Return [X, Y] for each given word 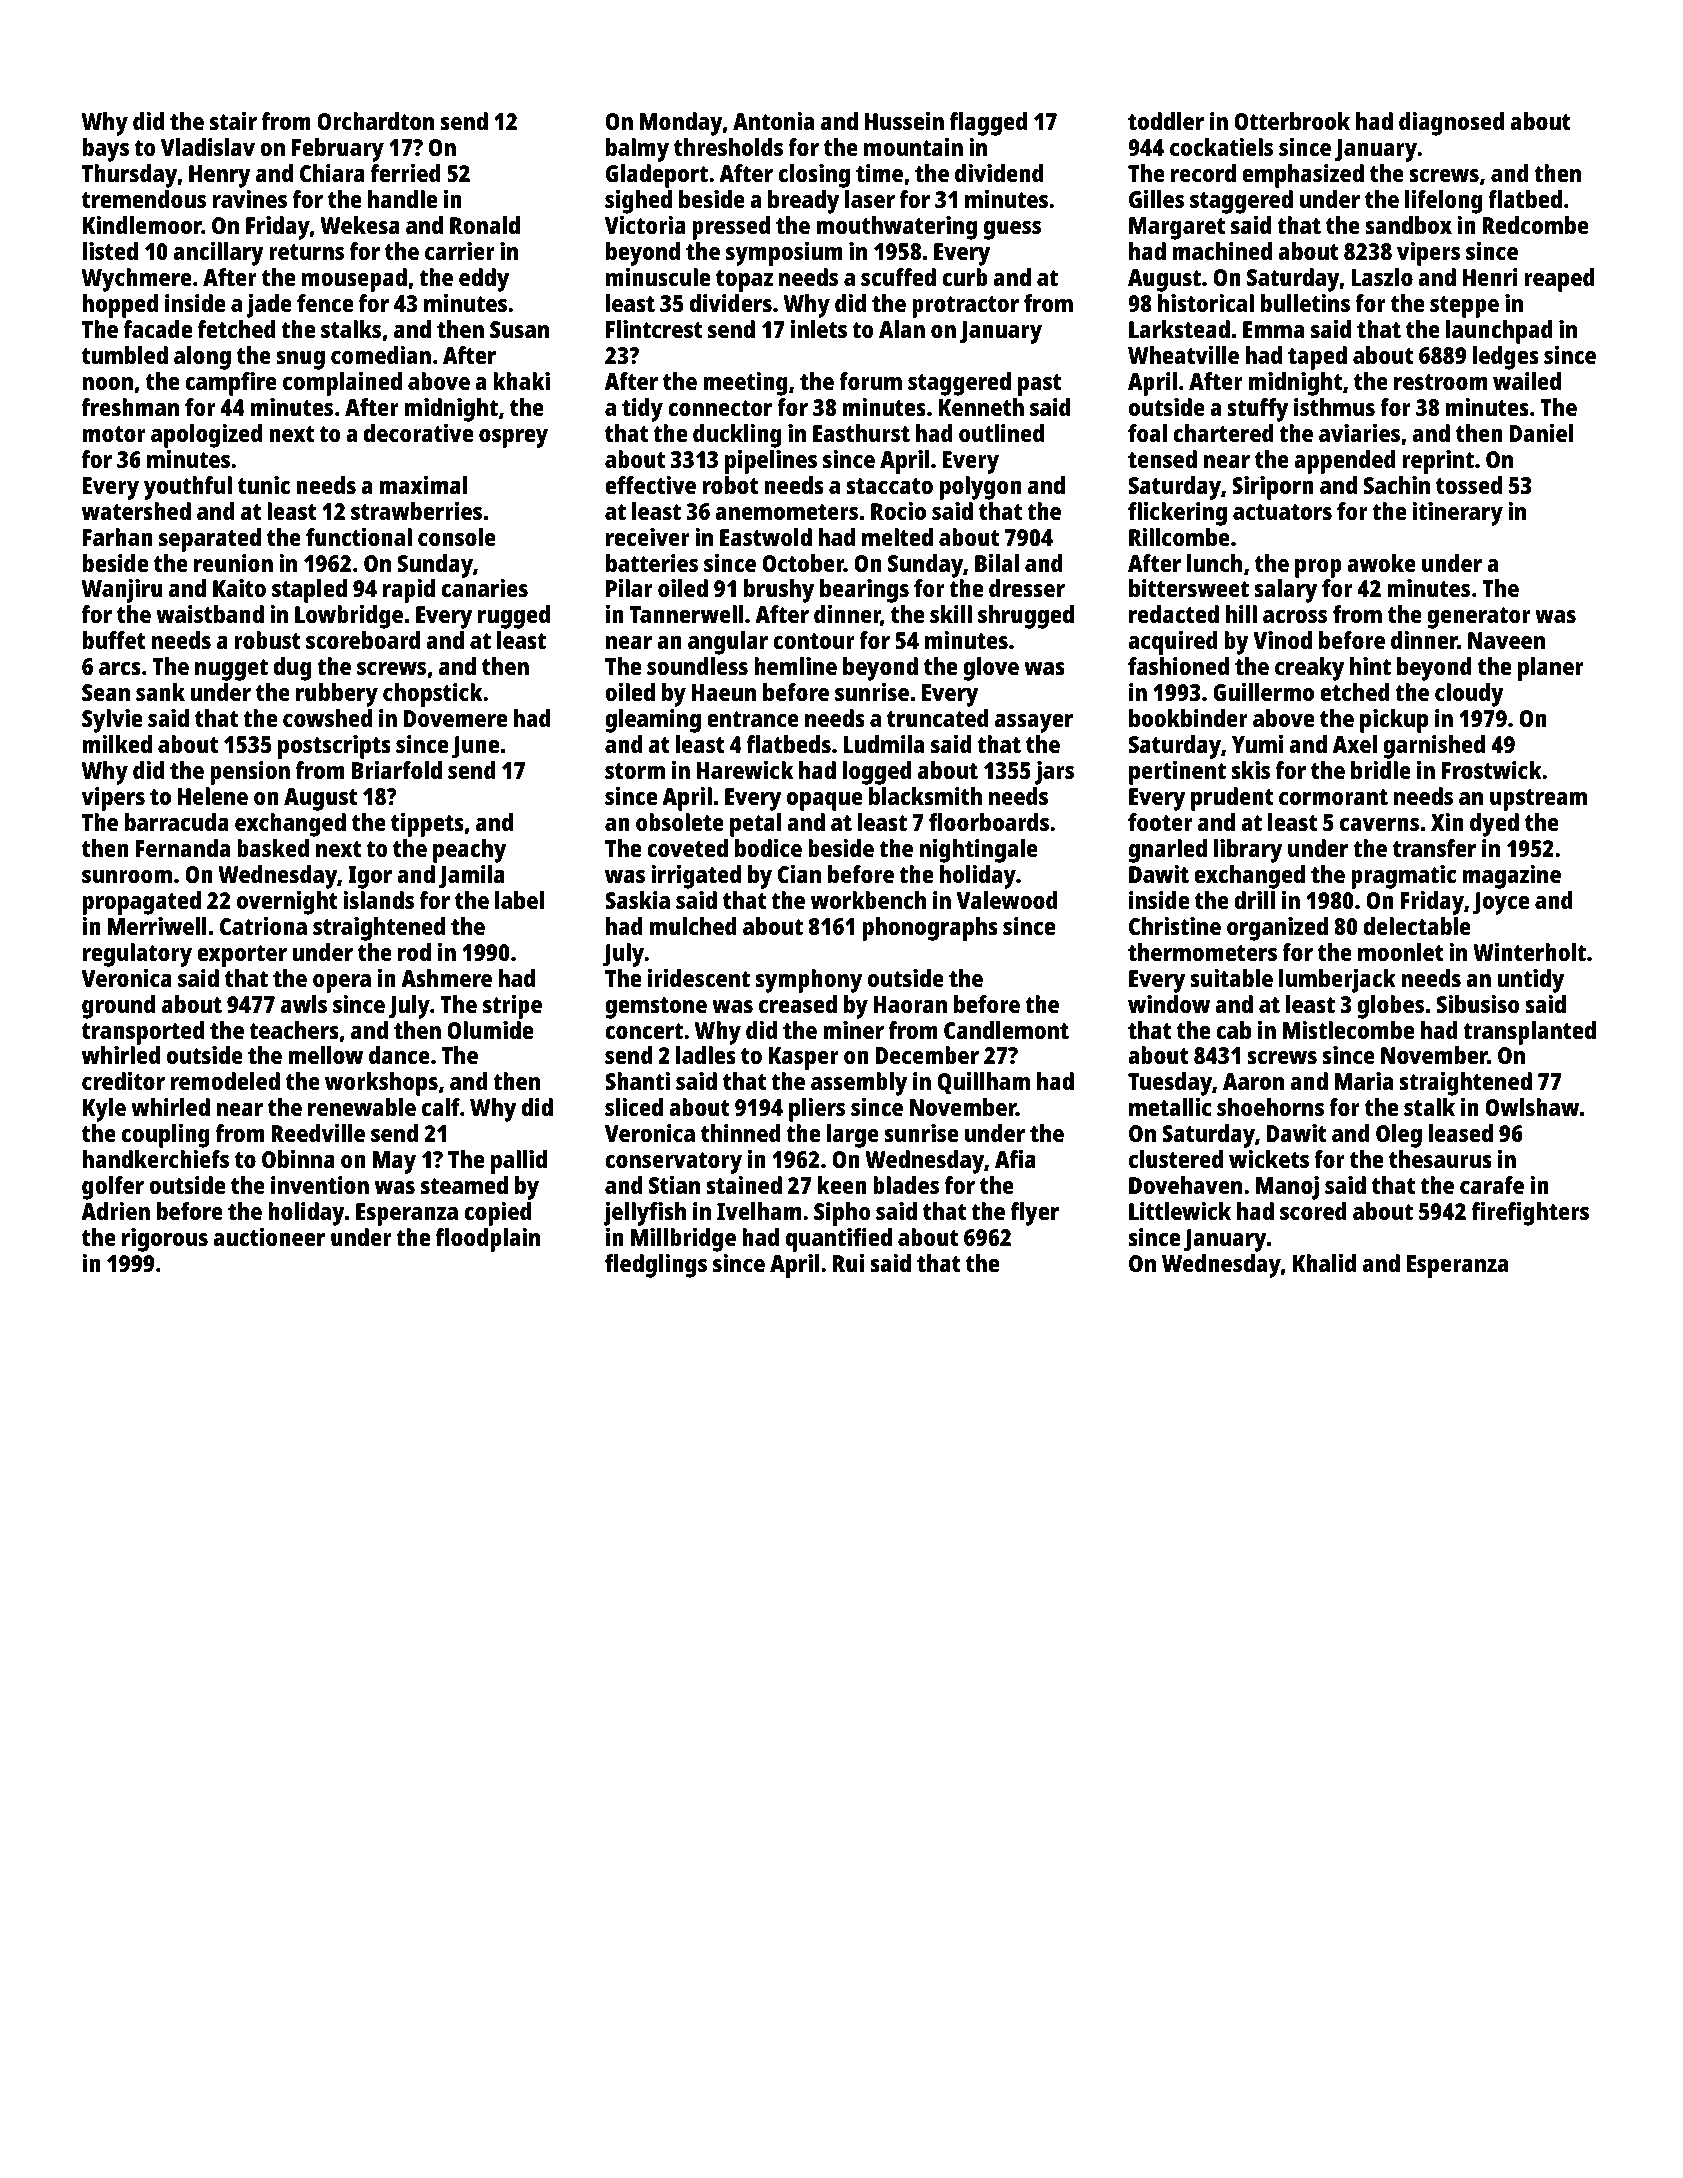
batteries [652, 563]
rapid [409, 591]
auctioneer [269, 1237]
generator [1479, 618]
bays [106, 150]
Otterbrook [1292, 121]
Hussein [904, 121]
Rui [848, 1263]
